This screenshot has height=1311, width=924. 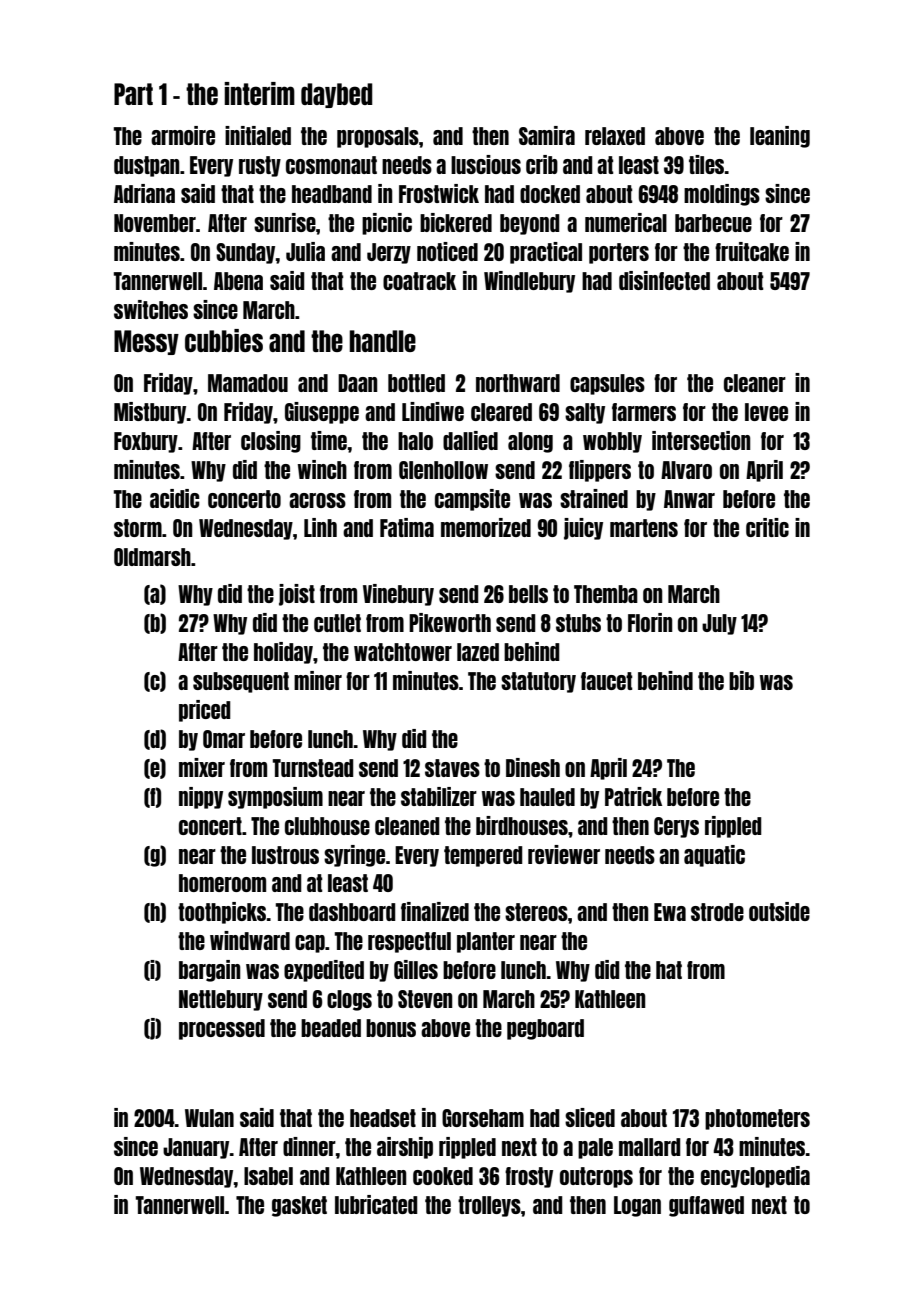 What do you see at coordinates (409, 942) in the screenshot?
I see `respectful` at bounding box center [409, 942].
